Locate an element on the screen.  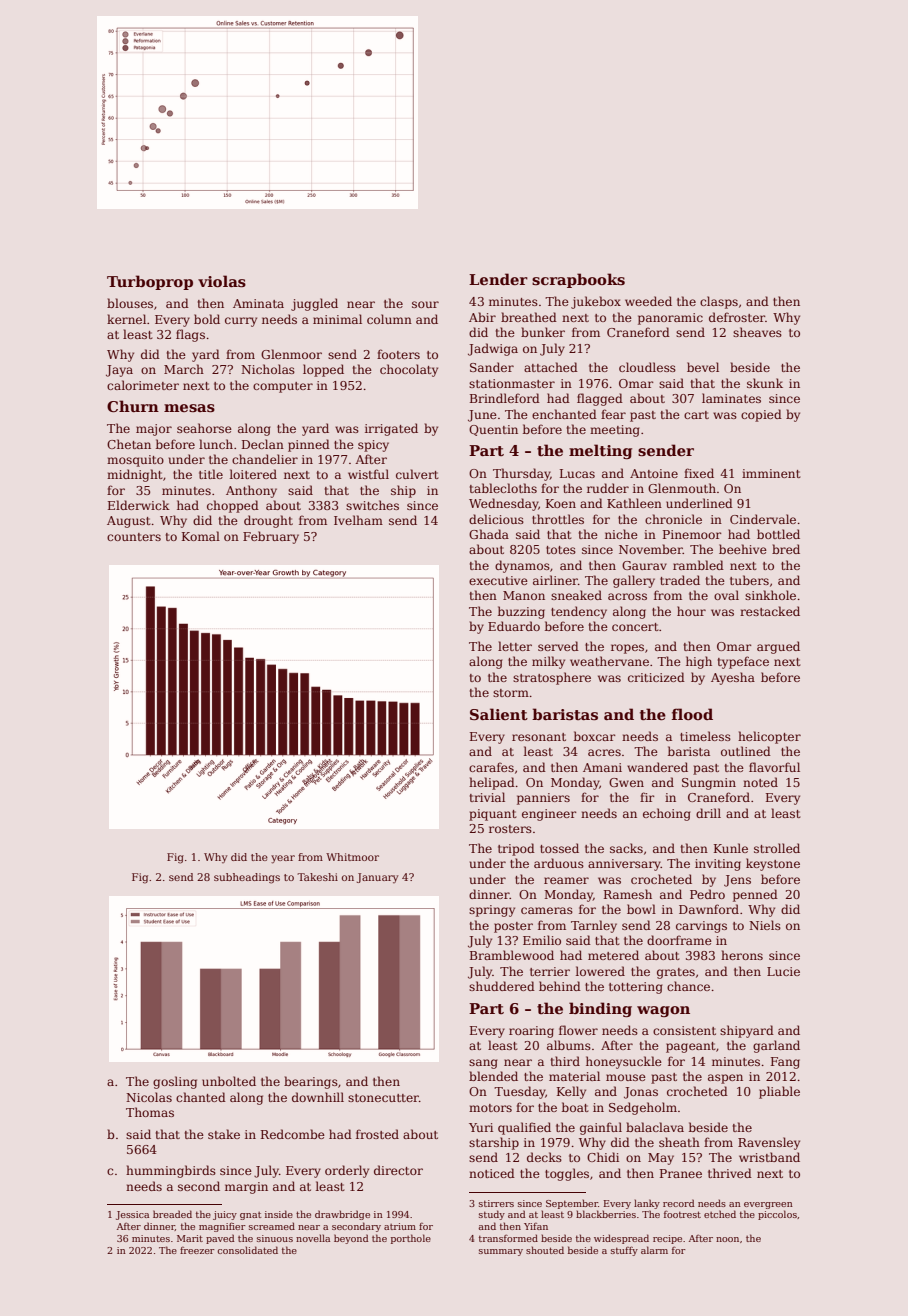
Whitmoor is located at coordinates (352, 857).
